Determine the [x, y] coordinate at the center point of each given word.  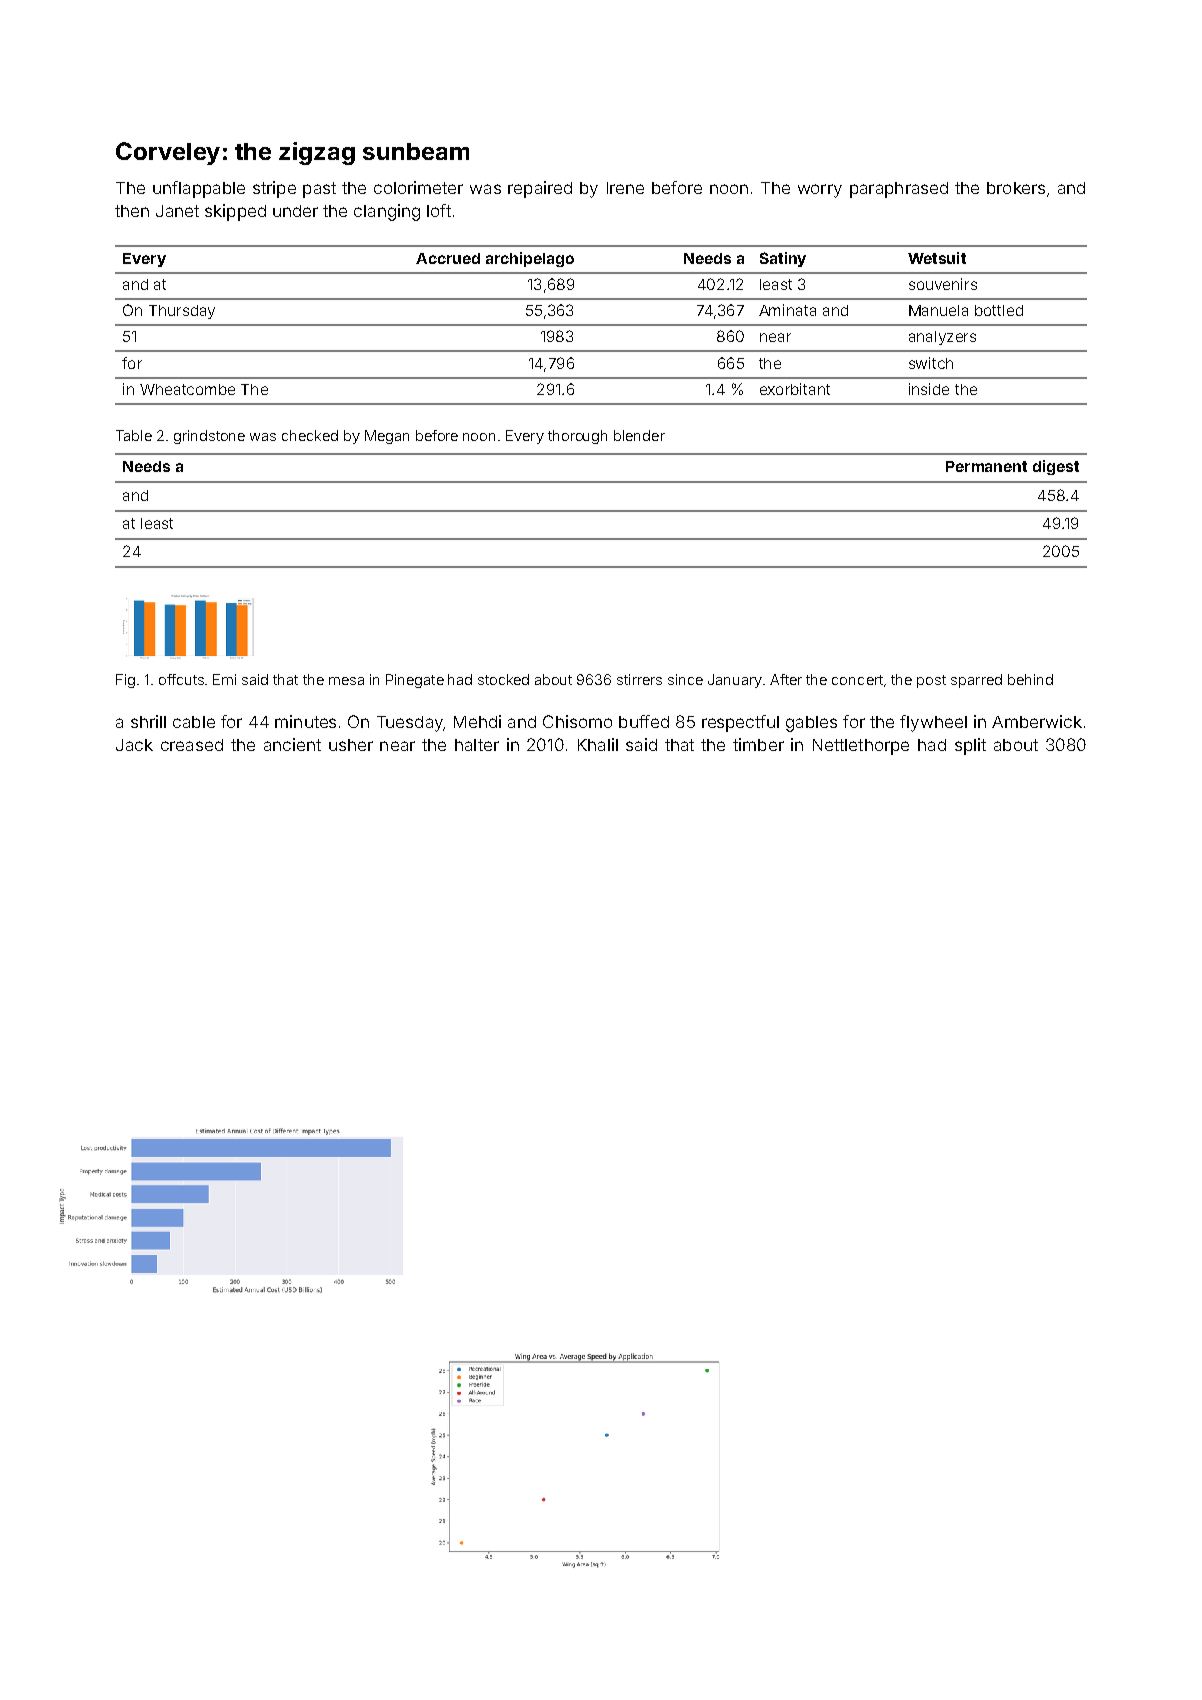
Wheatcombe [187, 389]
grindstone [209, 437]
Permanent [986, 466]
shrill [148, 721]
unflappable [199, 189]
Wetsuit [937, 258]
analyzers [942, 338]
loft [439, 210]
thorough [577, 437]
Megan [387, 437]
